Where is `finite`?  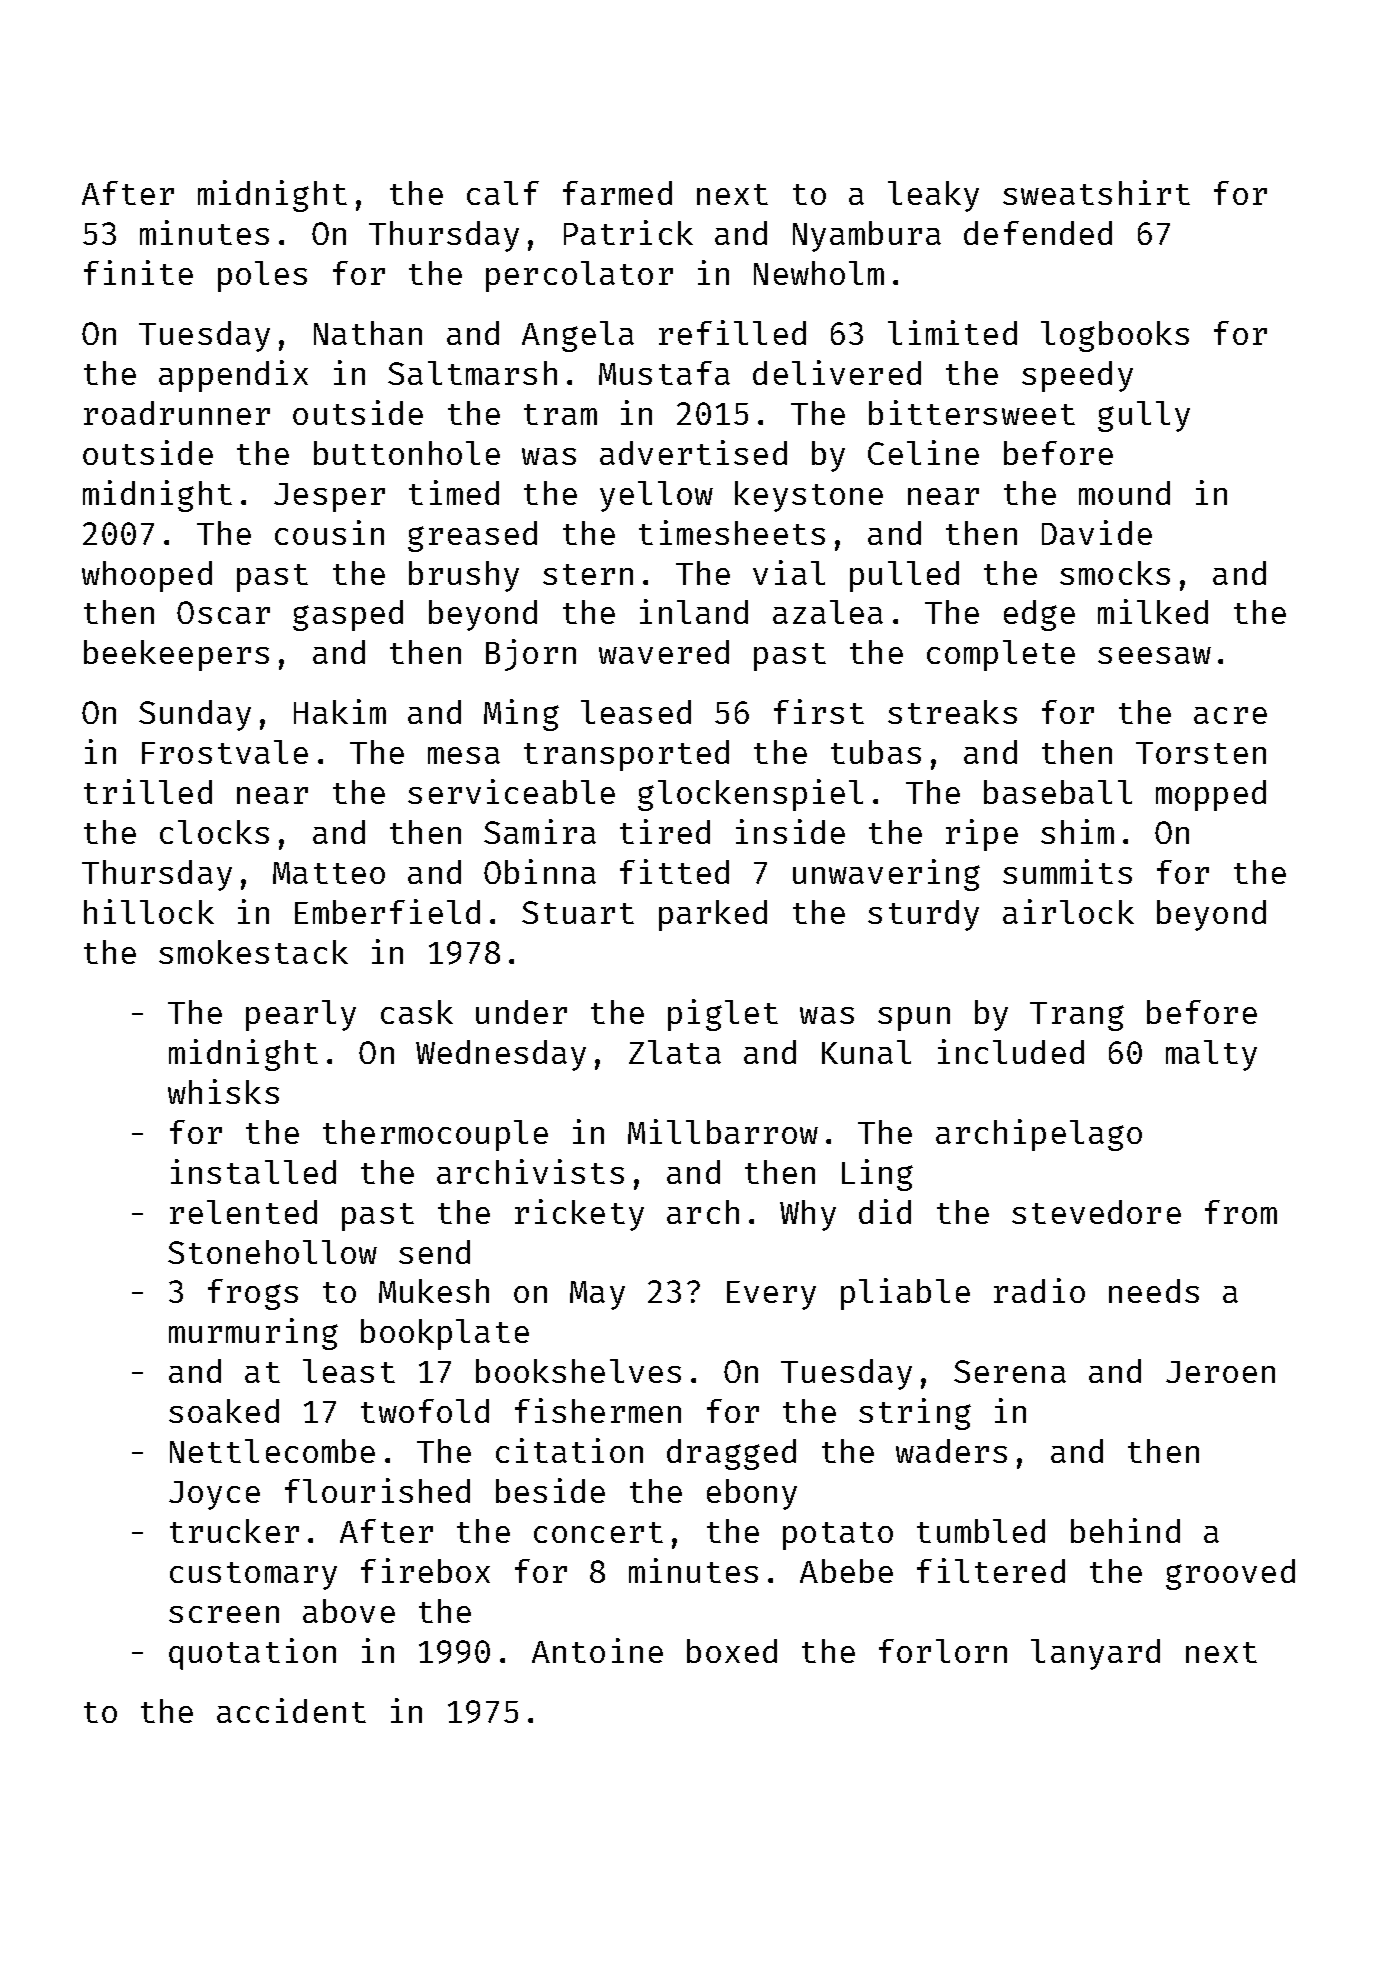
finite is located at coordinates (138, 272).
